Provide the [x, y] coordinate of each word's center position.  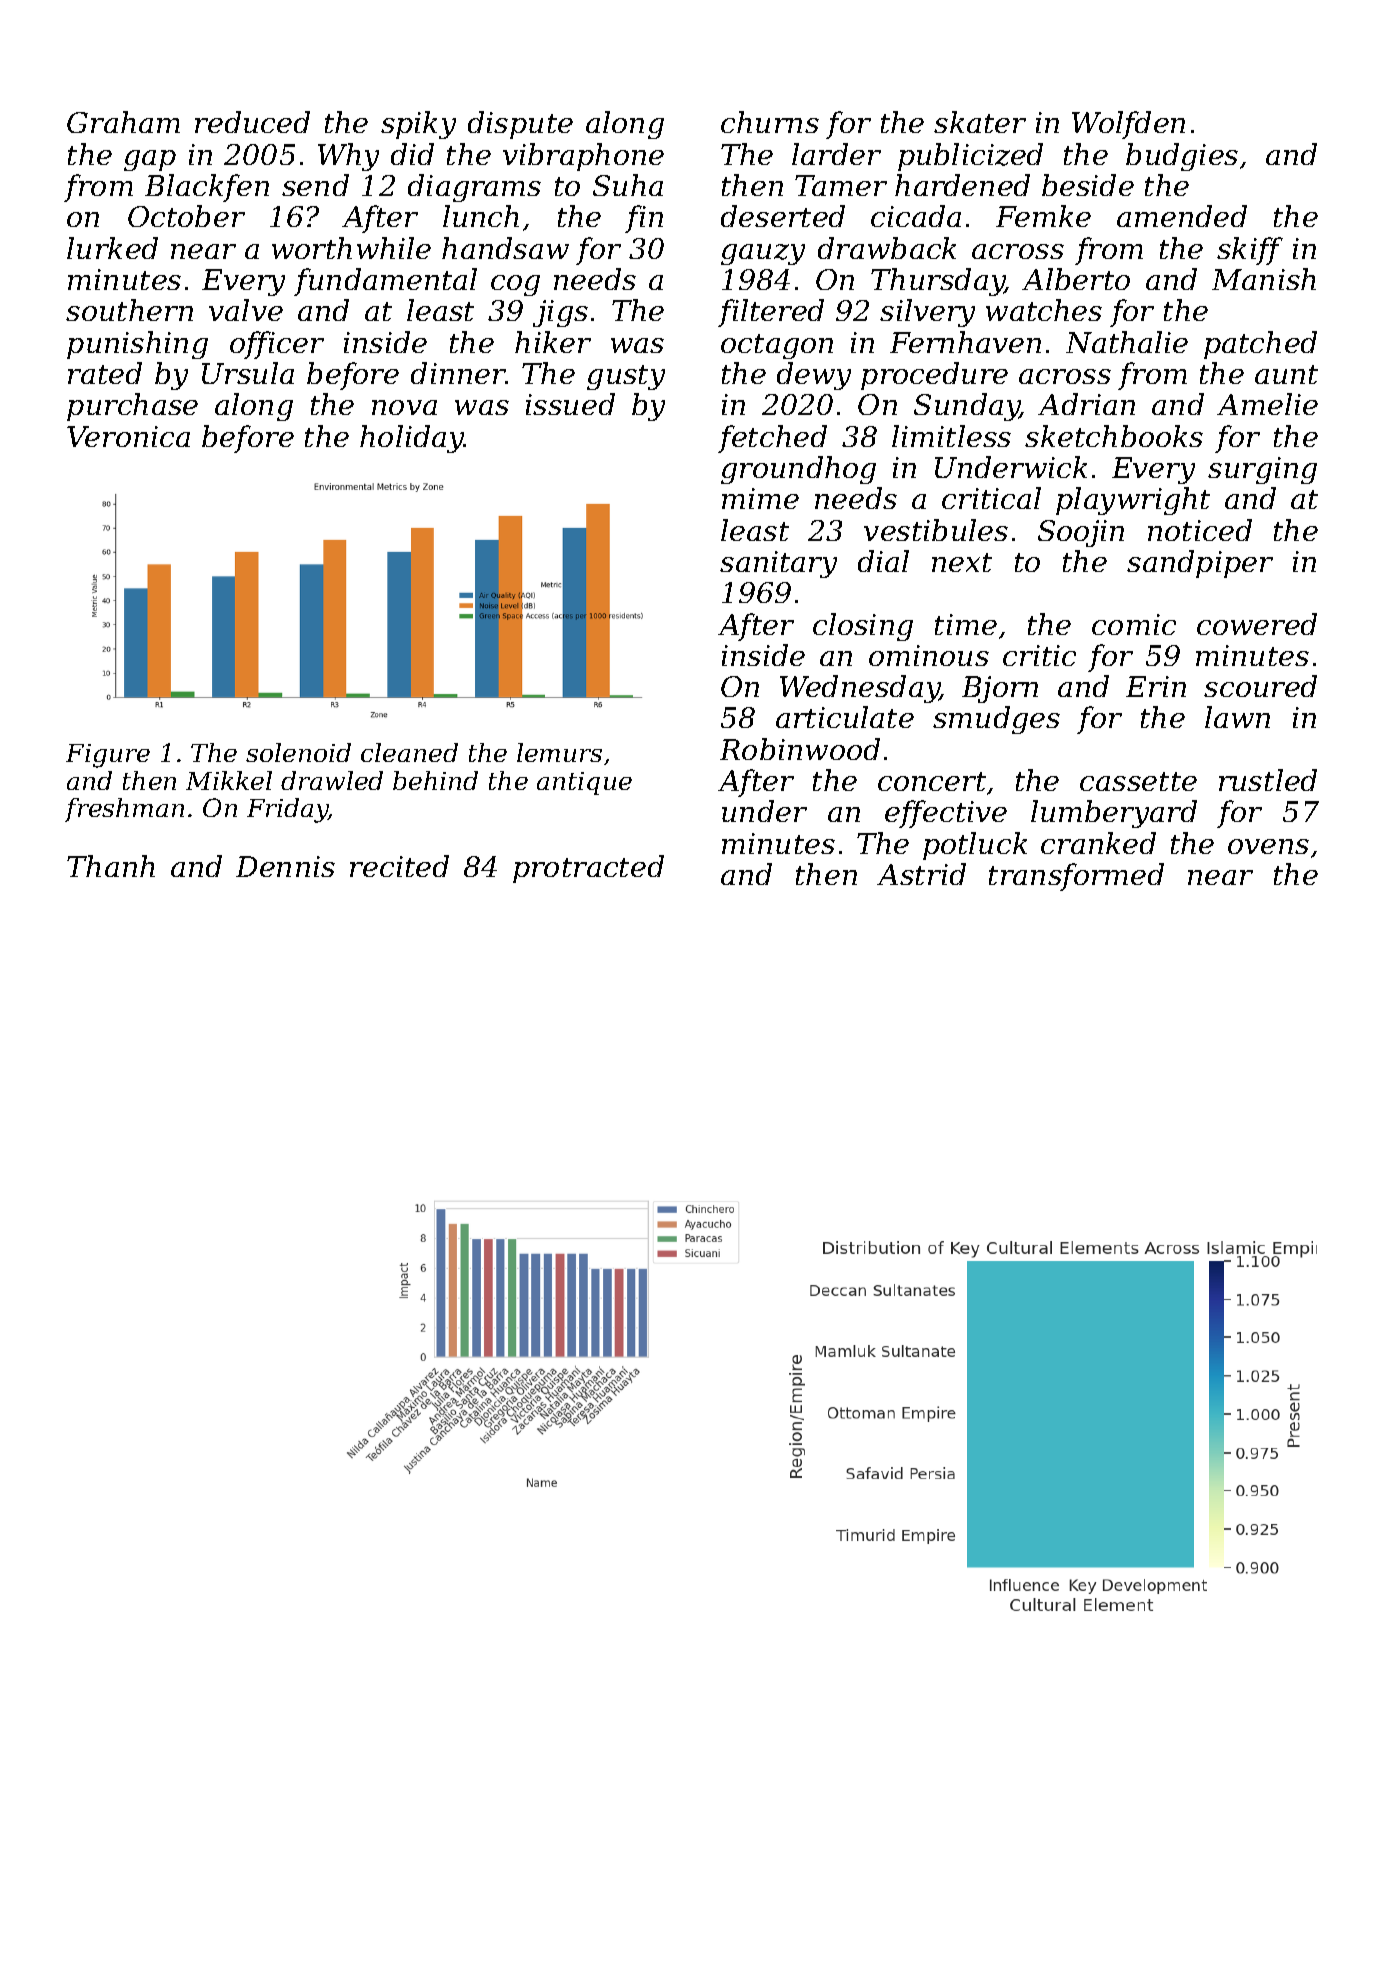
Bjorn [1000, 689]
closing [863, 627]
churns [770, 122]
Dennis [285, 866]
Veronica [128, 436]
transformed [1076, 877]
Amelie [1267, 404]
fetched [772, 439]
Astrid [921, 874]
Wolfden [1128, 125]
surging [1262, 470]
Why [348, 157]
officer [277, 345]
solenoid [298, 752]
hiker [553, 342]
